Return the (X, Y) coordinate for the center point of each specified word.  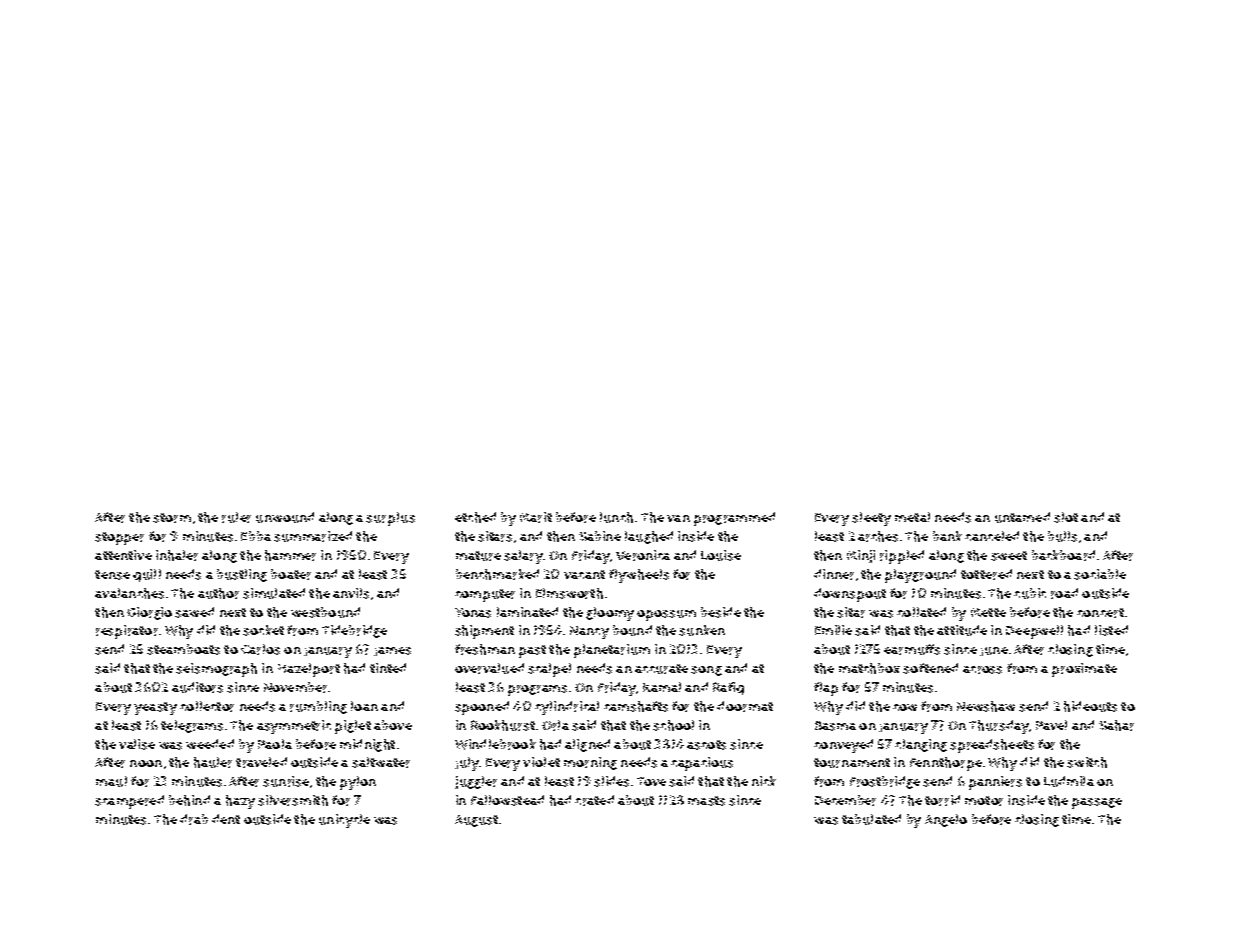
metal (912, 517)
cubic (1030, 593)
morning (590, 763)
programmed (734, 519)
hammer (290, 555)
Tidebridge (354, 631)
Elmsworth (569, 593)
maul (111, 781)
